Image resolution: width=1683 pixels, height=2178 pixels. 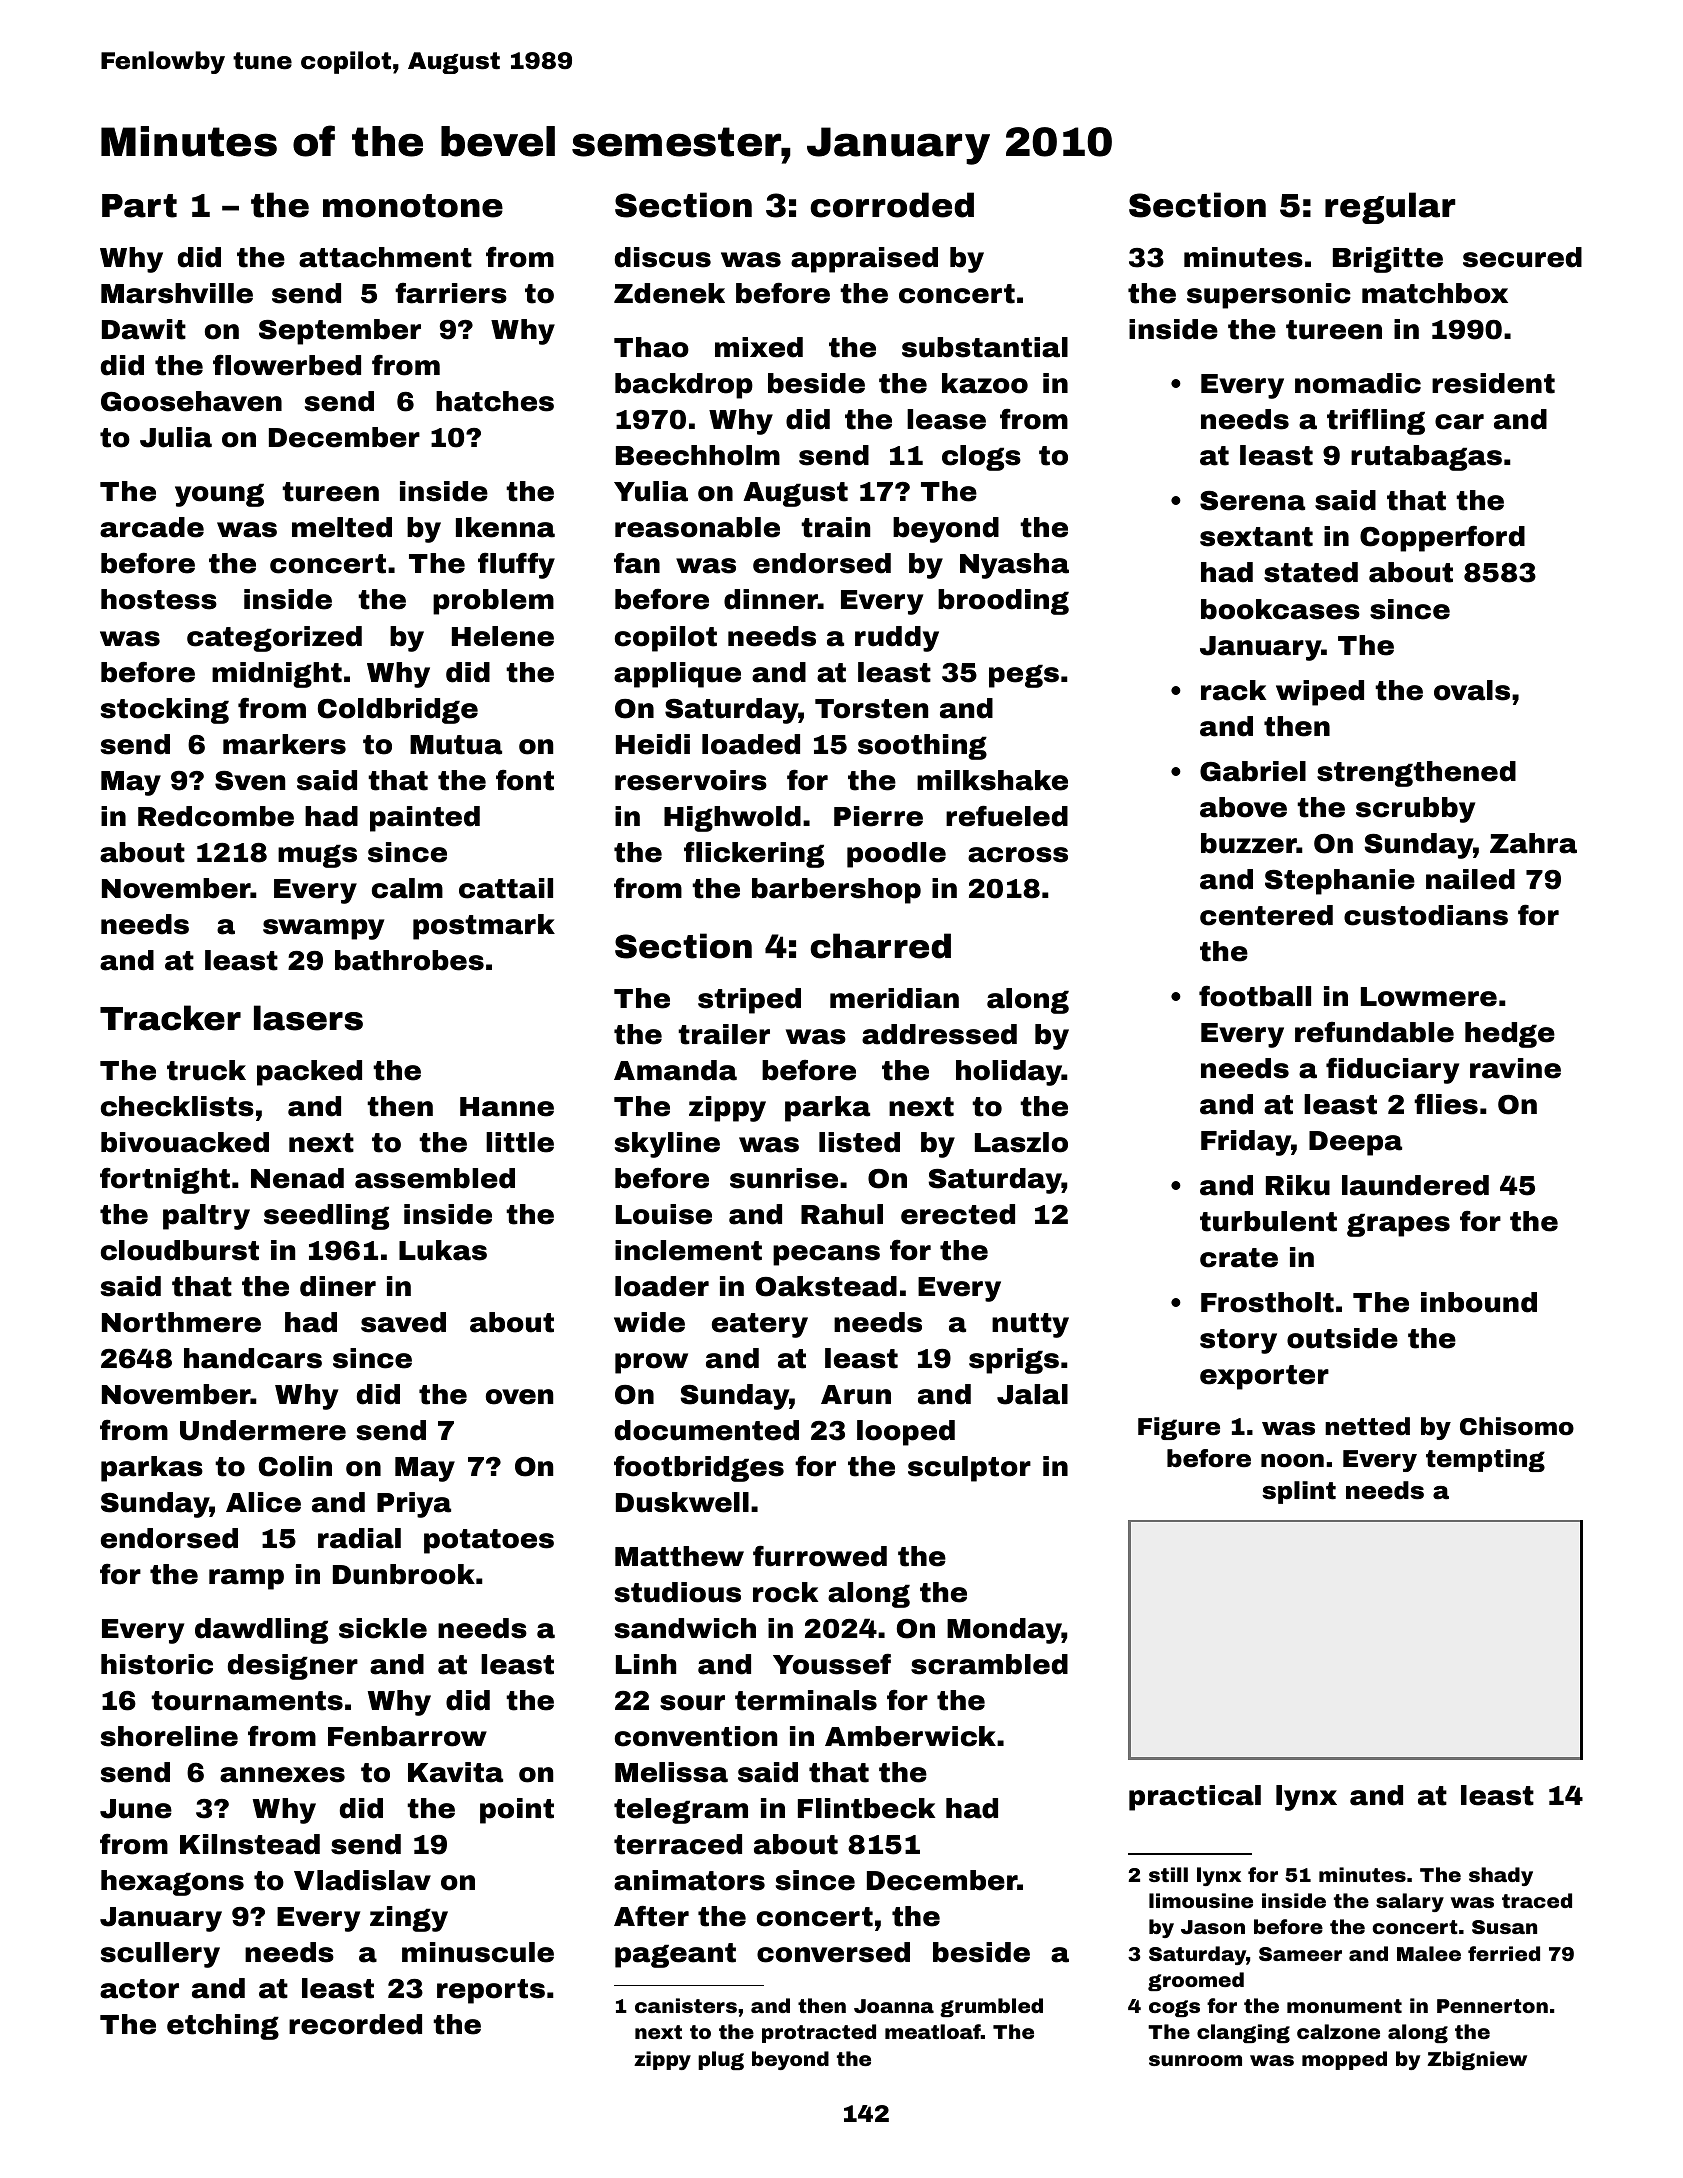 I want to click on Zbigniew, so click(x=1477, y=2060).
